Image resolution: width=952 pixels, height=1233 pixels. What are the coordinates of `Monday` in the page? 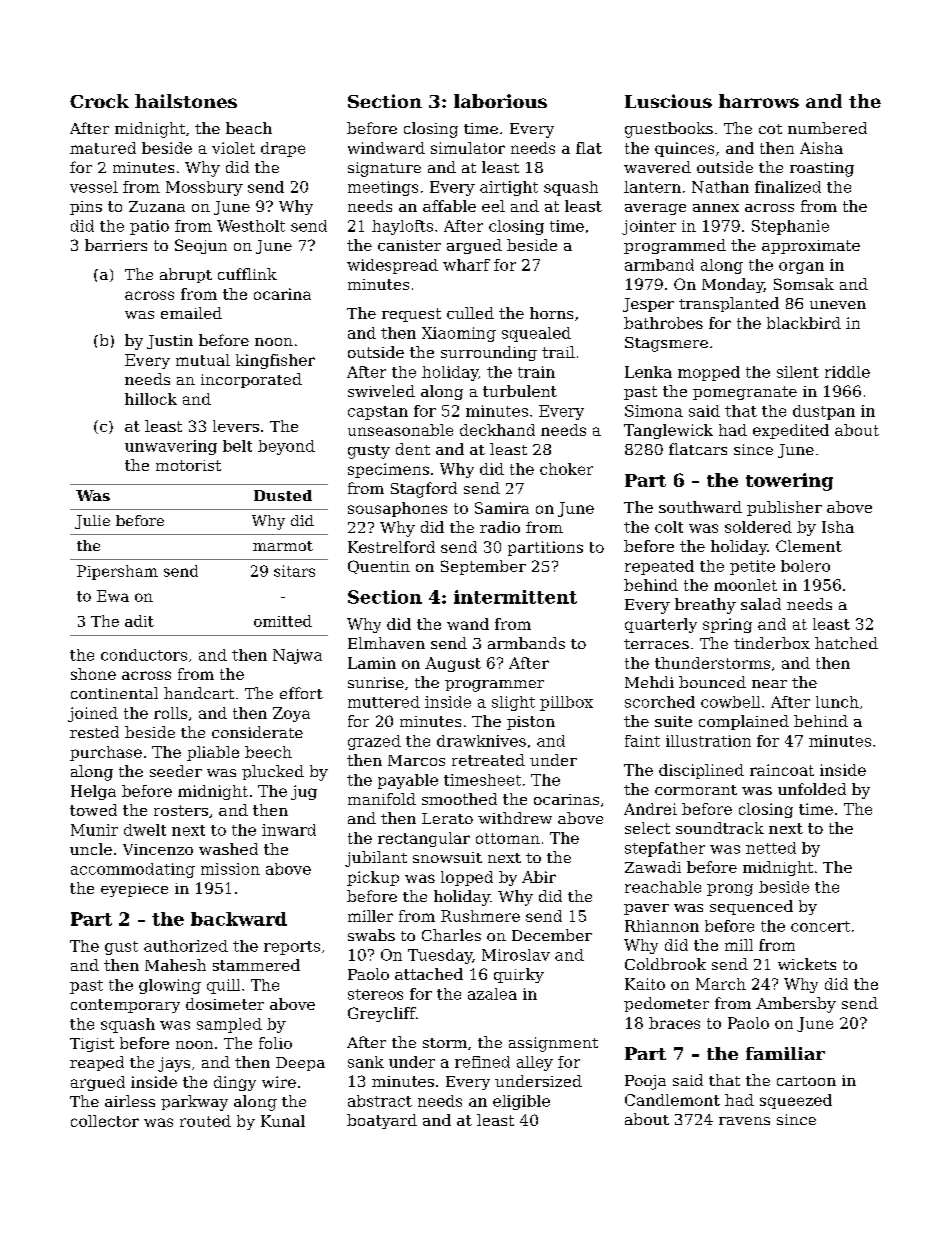 It's located at (733, 285).
